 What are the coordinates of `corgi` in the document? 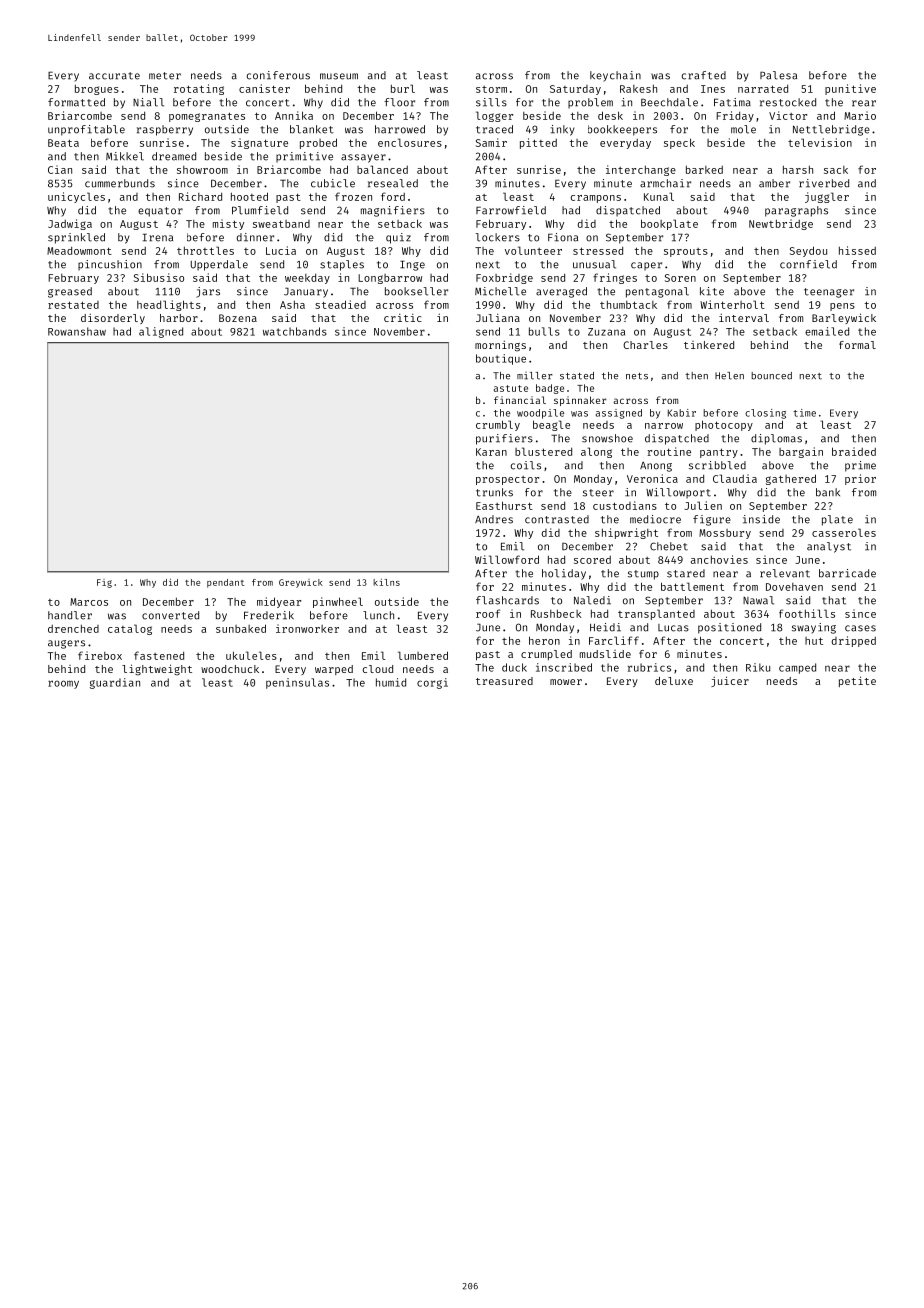 It's located at (432, 683).
